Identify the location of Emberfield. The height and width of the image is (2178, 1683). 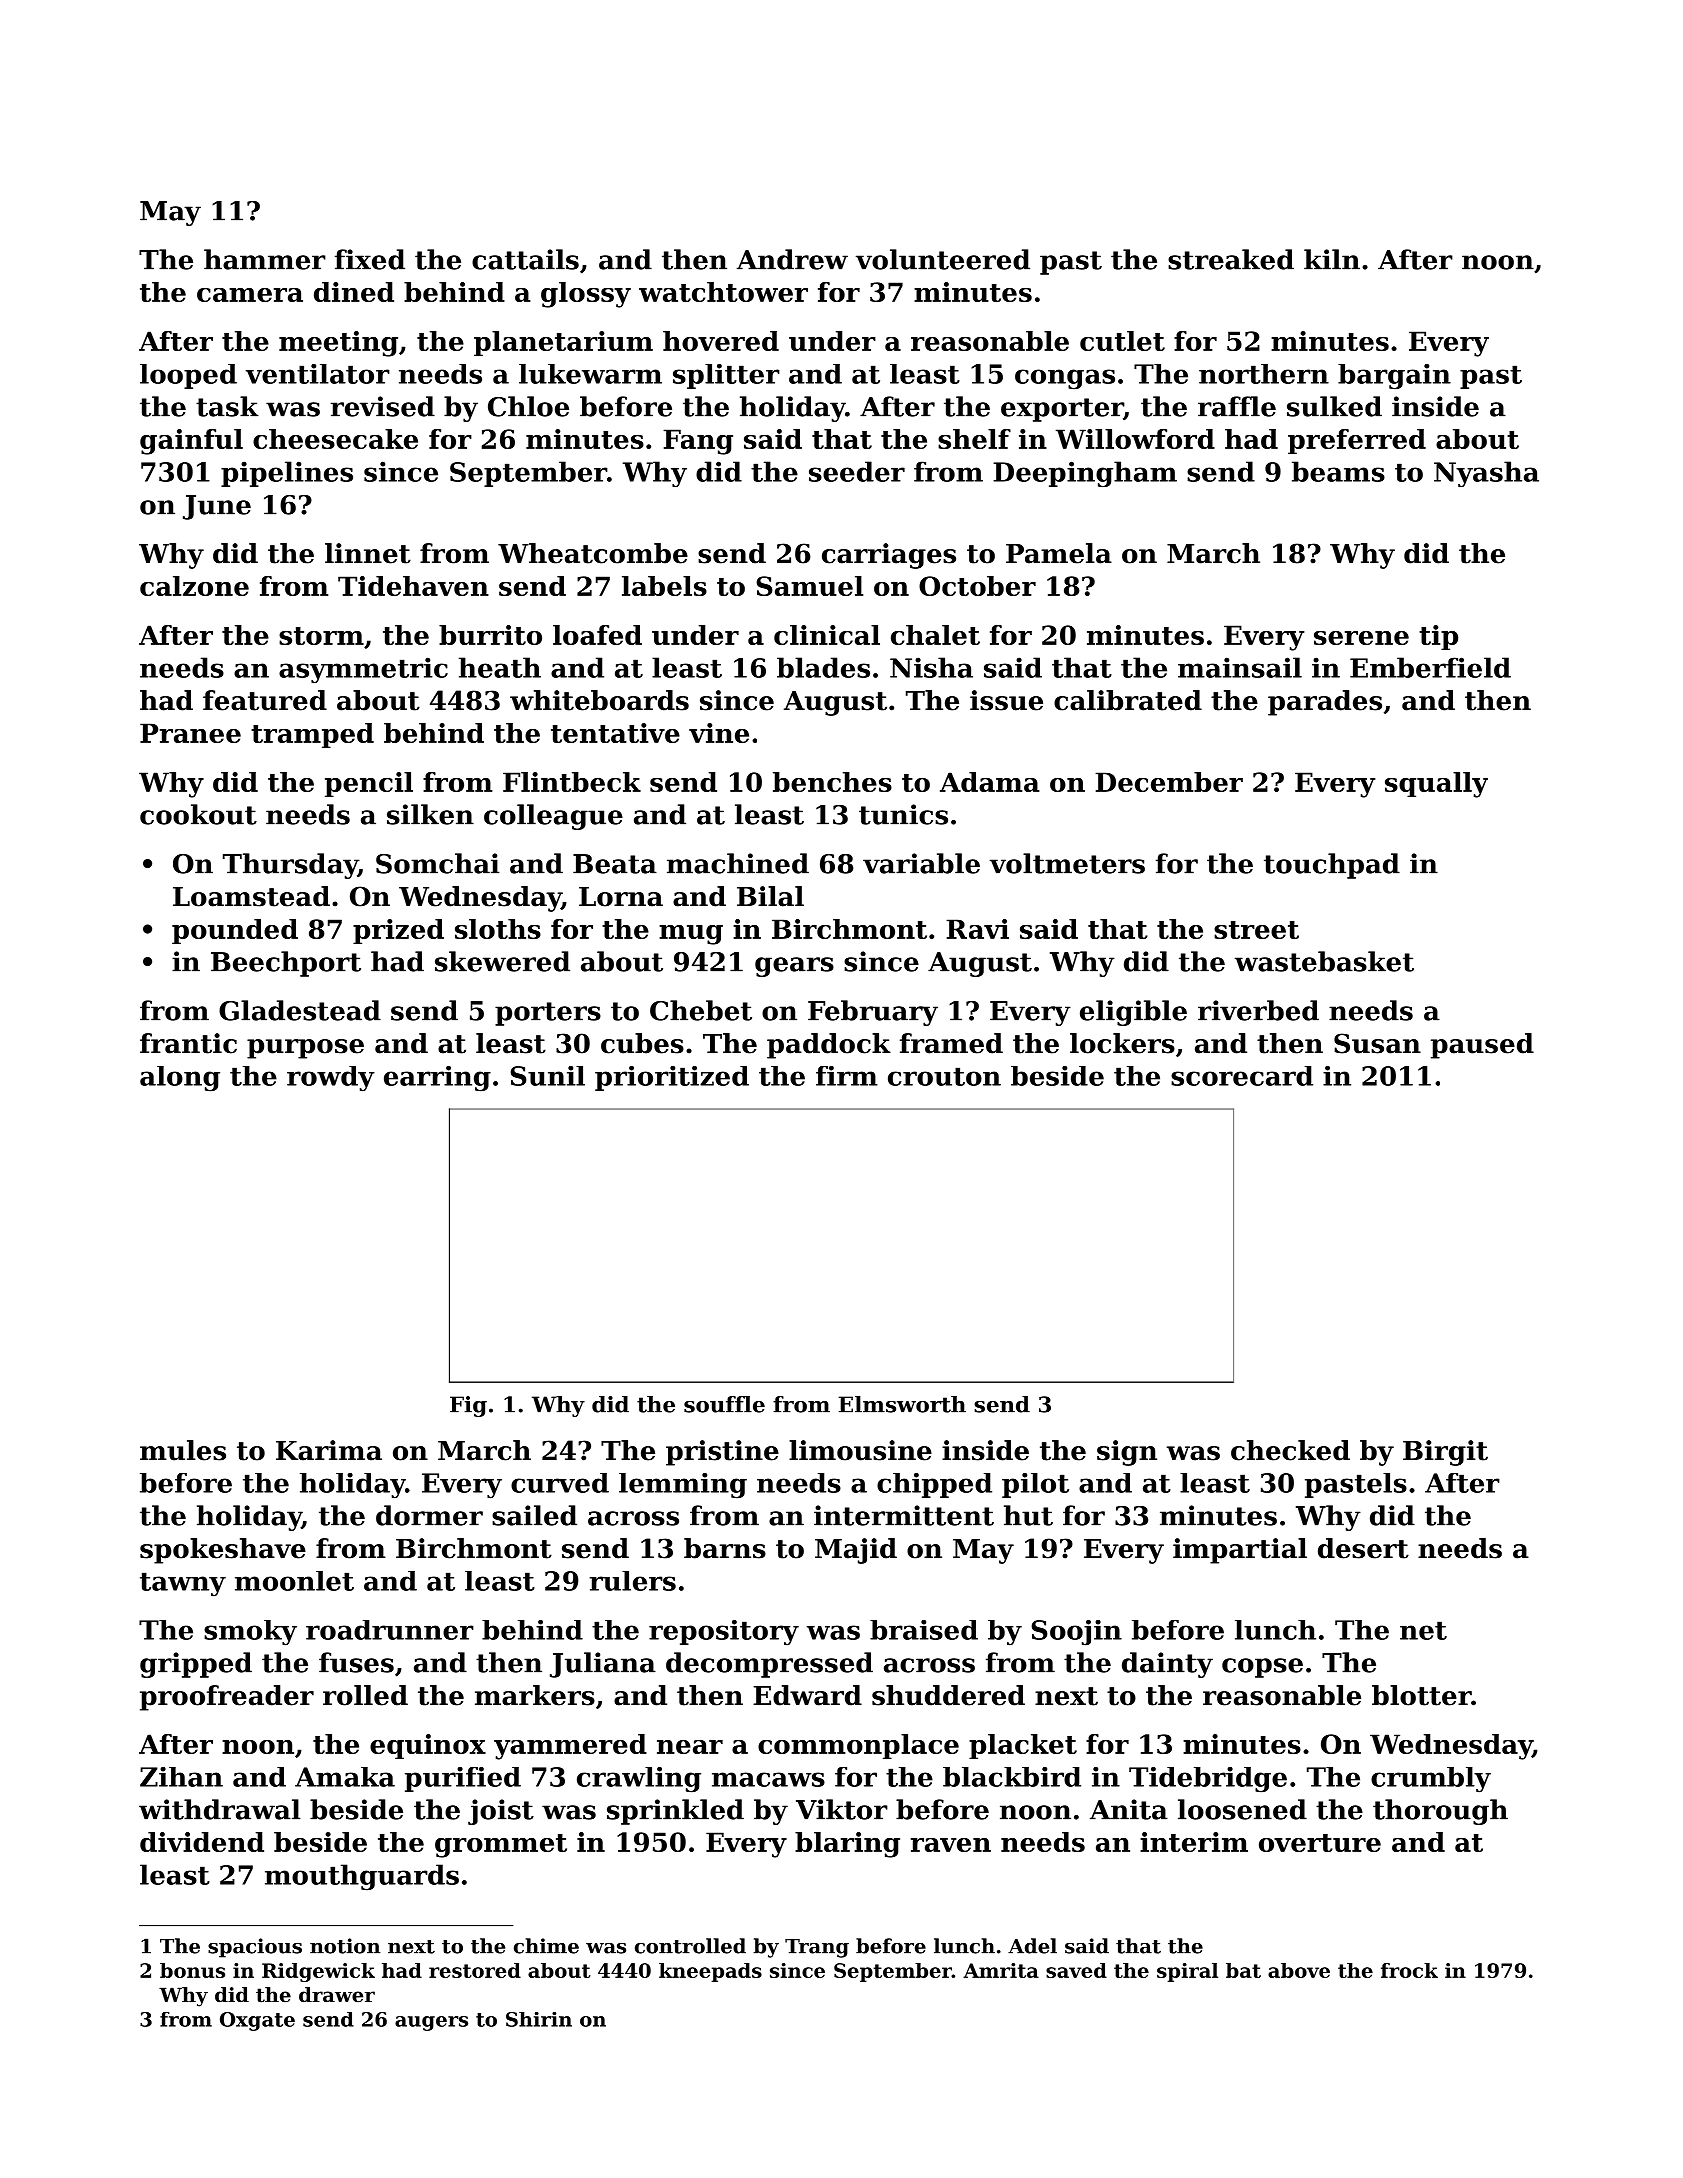
(1430, 667).
